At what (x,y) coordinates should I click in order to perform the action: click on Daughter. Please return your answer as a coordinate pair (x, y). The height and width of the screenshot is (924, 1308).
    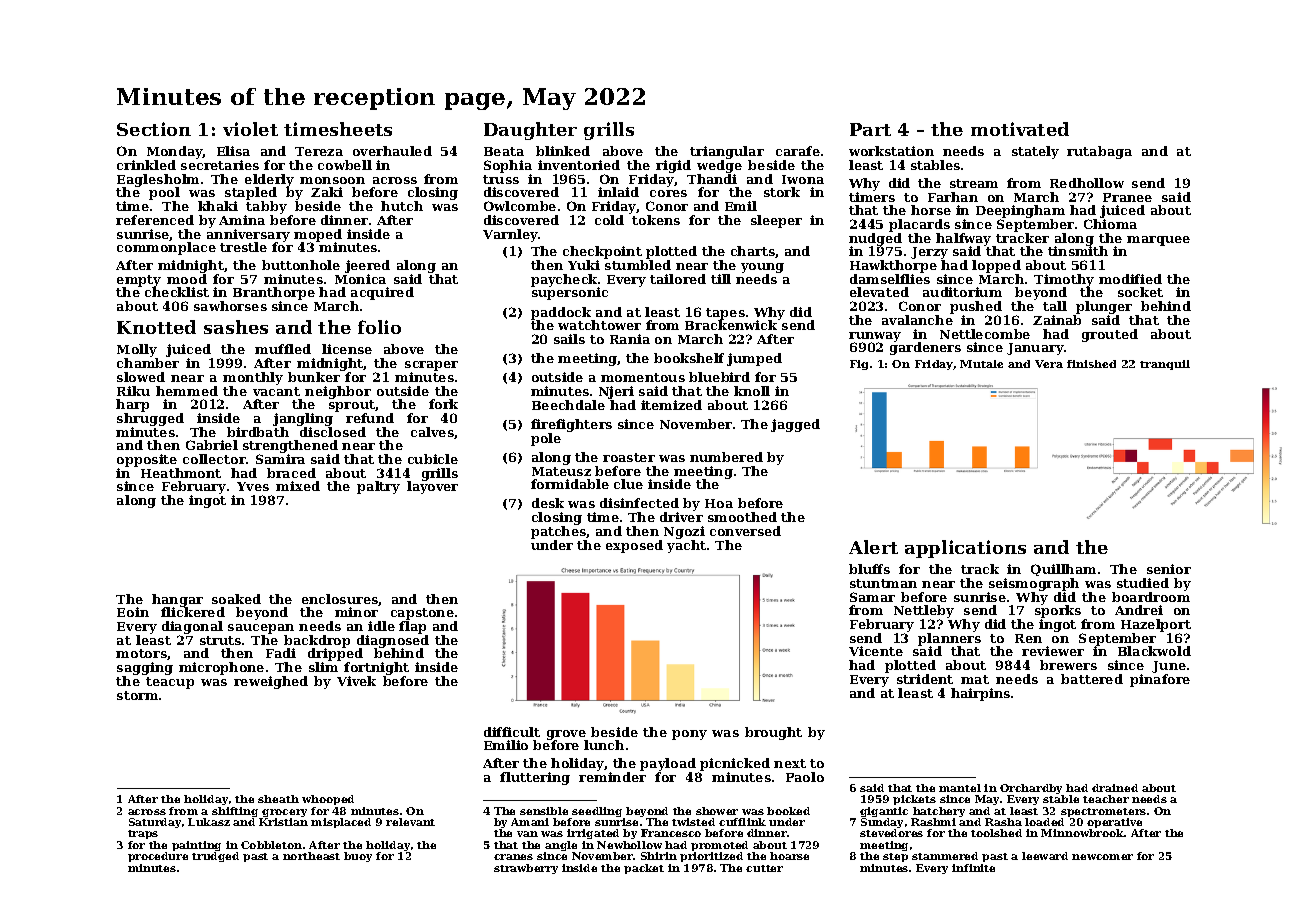
    Looking at the image, I should click on (530, 131).
